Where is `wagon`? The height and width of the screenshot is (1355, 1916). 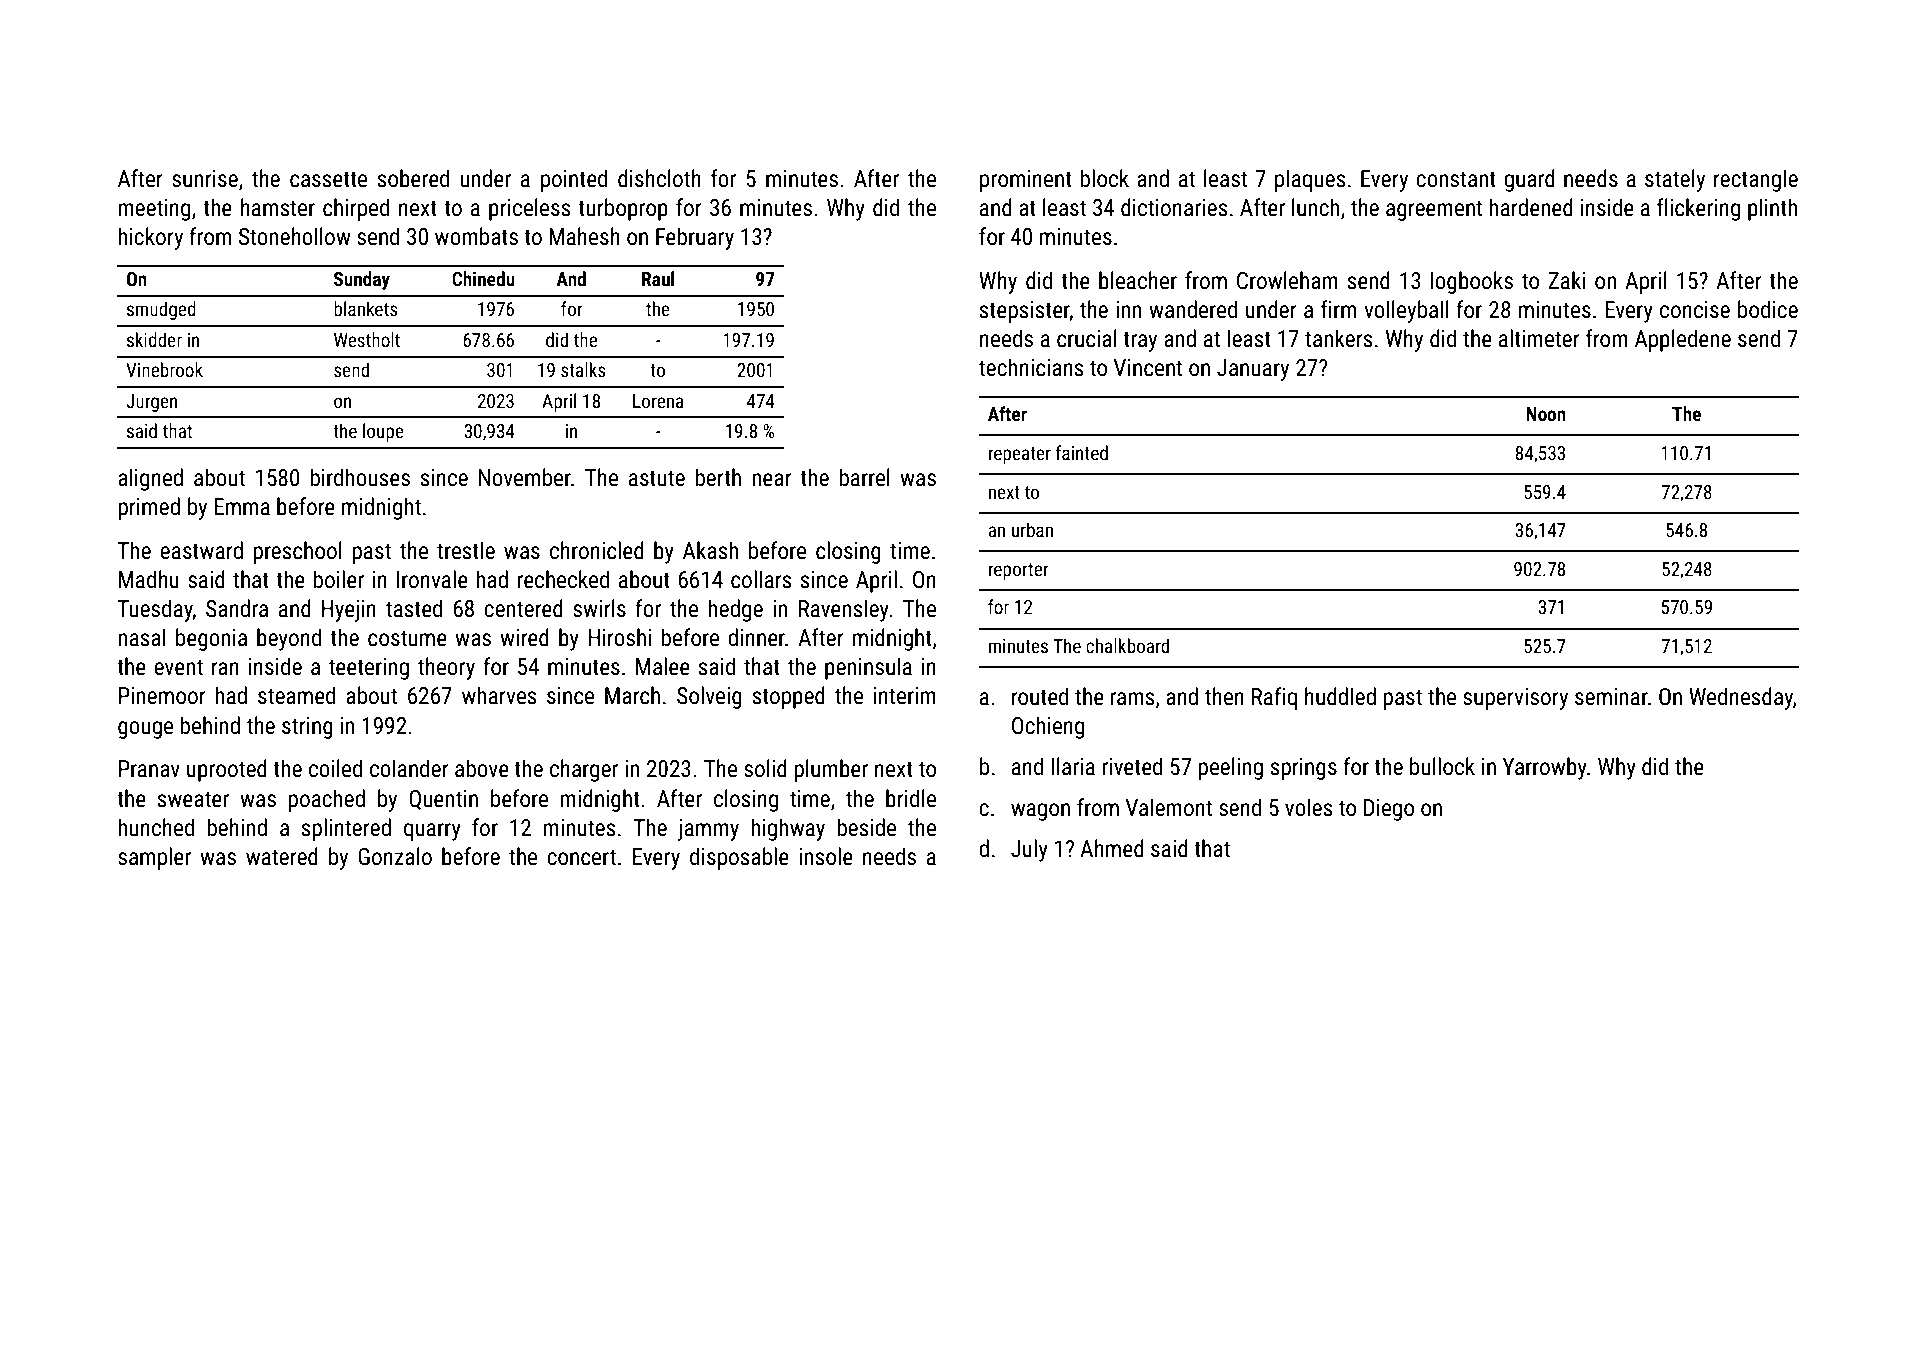
wagon is located at coordinates (1040, 812).
